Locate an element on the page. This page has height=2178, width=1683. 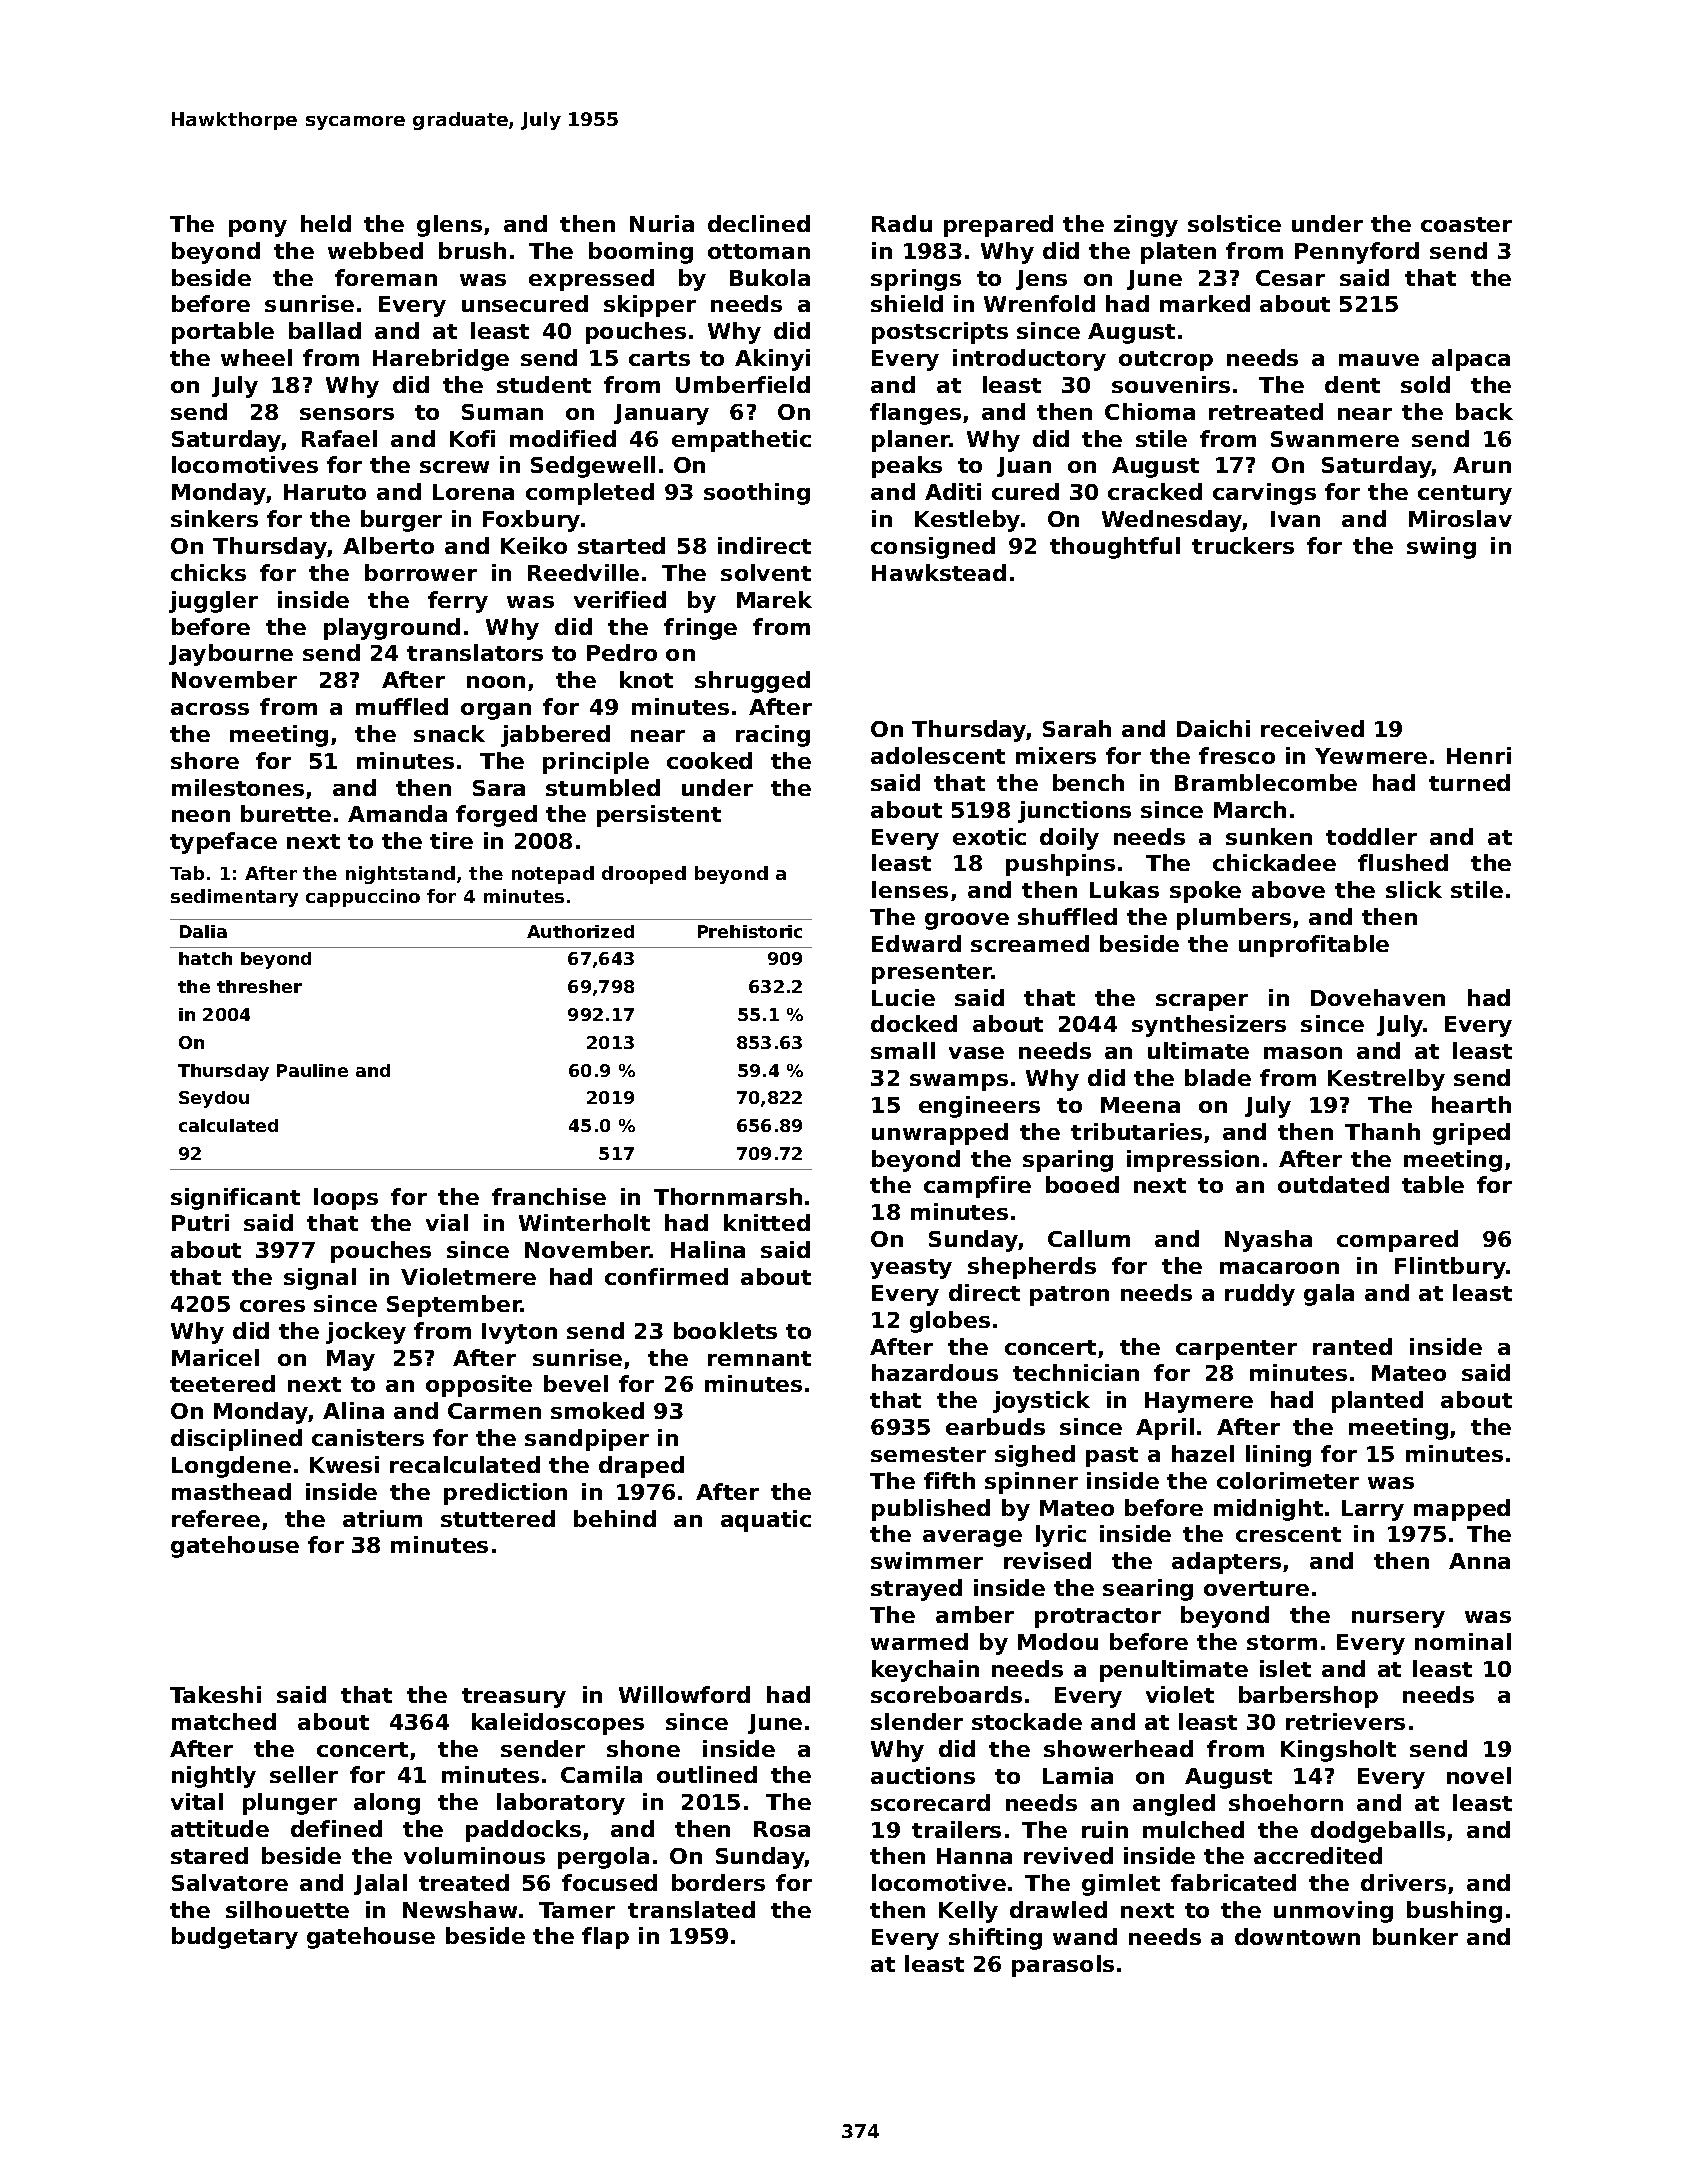
matched is located at coordinates (224, 1721).
